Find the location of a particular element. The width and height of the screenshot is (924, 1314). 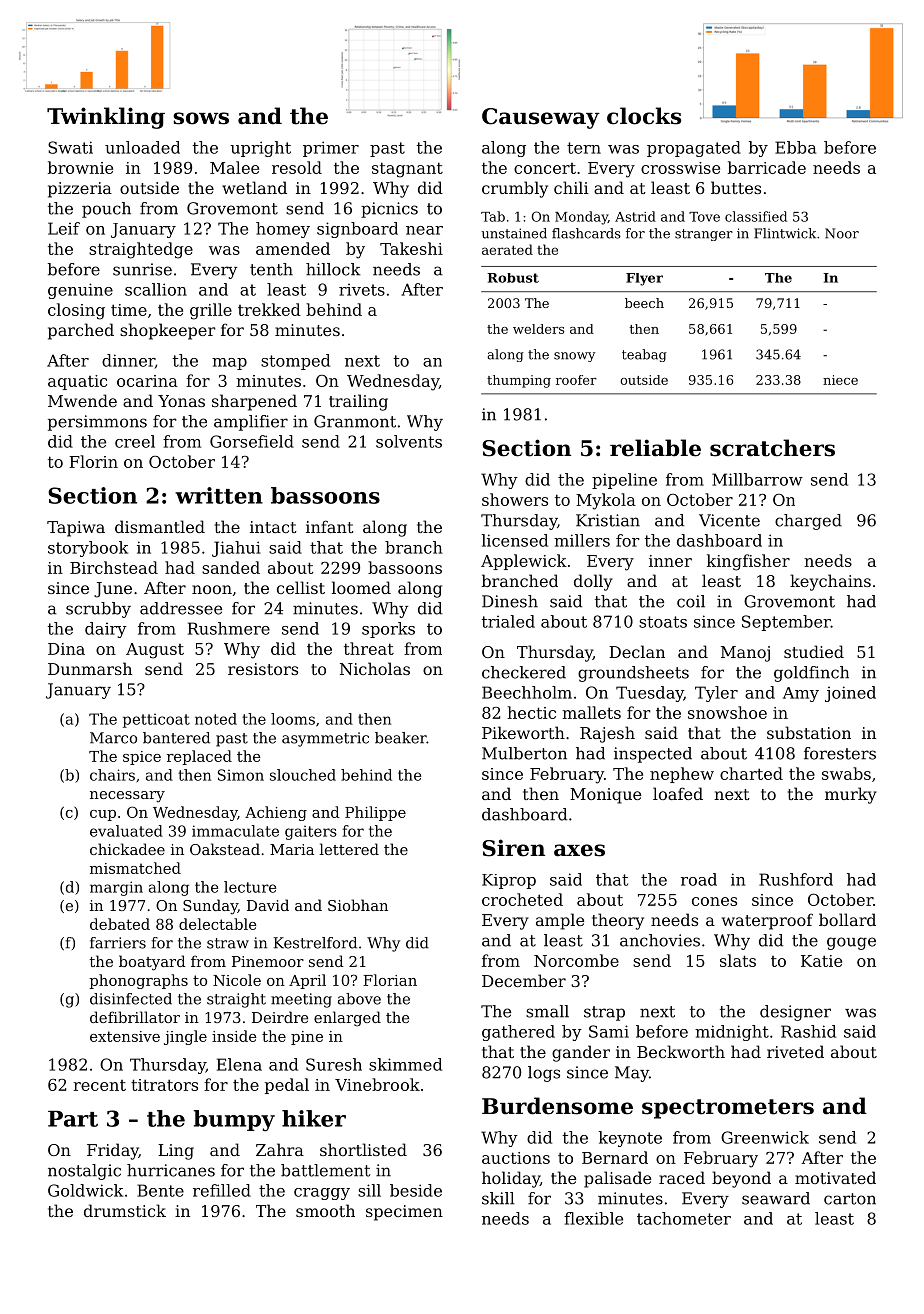

designer is located at coordinates (795, 1013).
